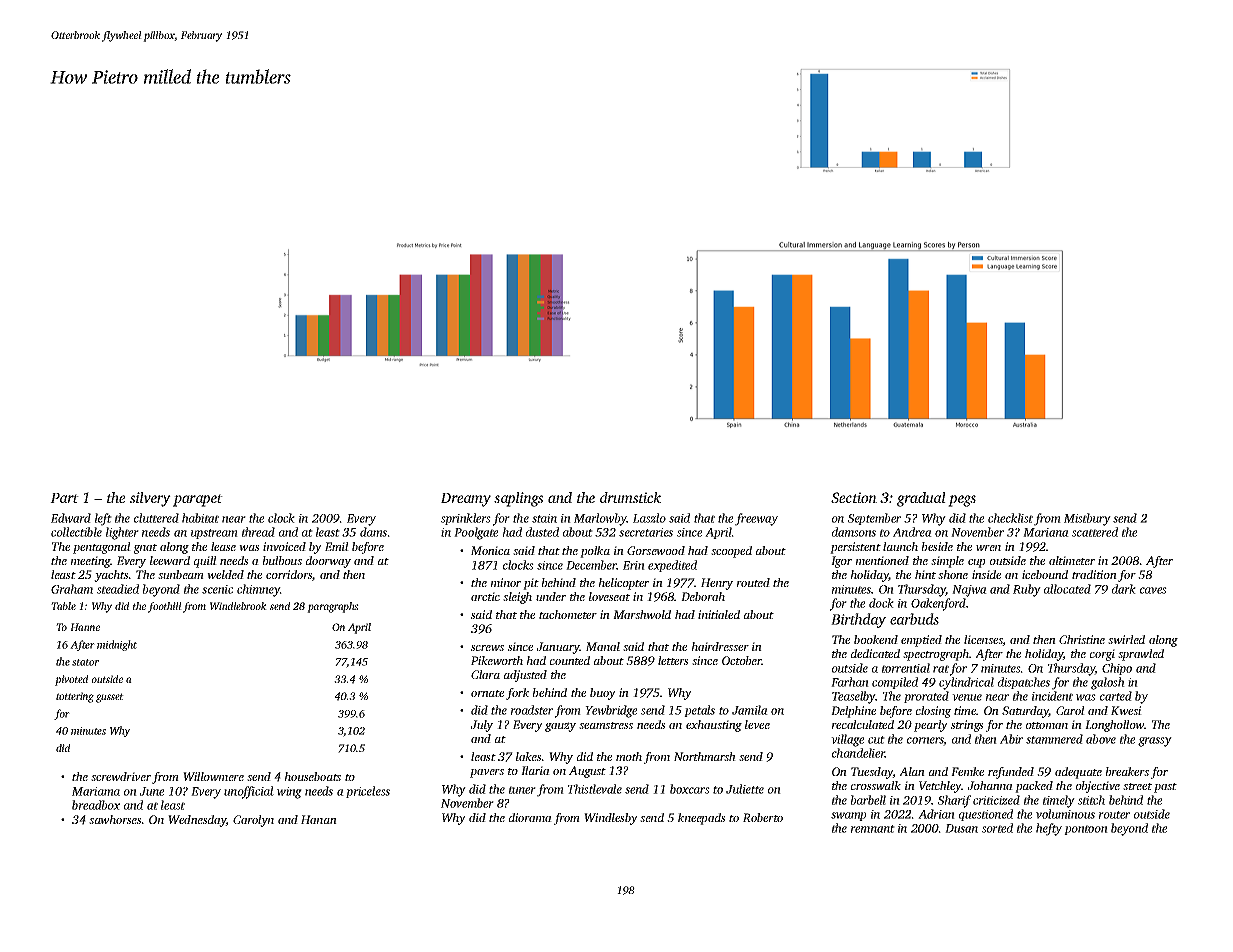  I want to click on cylindrical, so click(966, 683).
